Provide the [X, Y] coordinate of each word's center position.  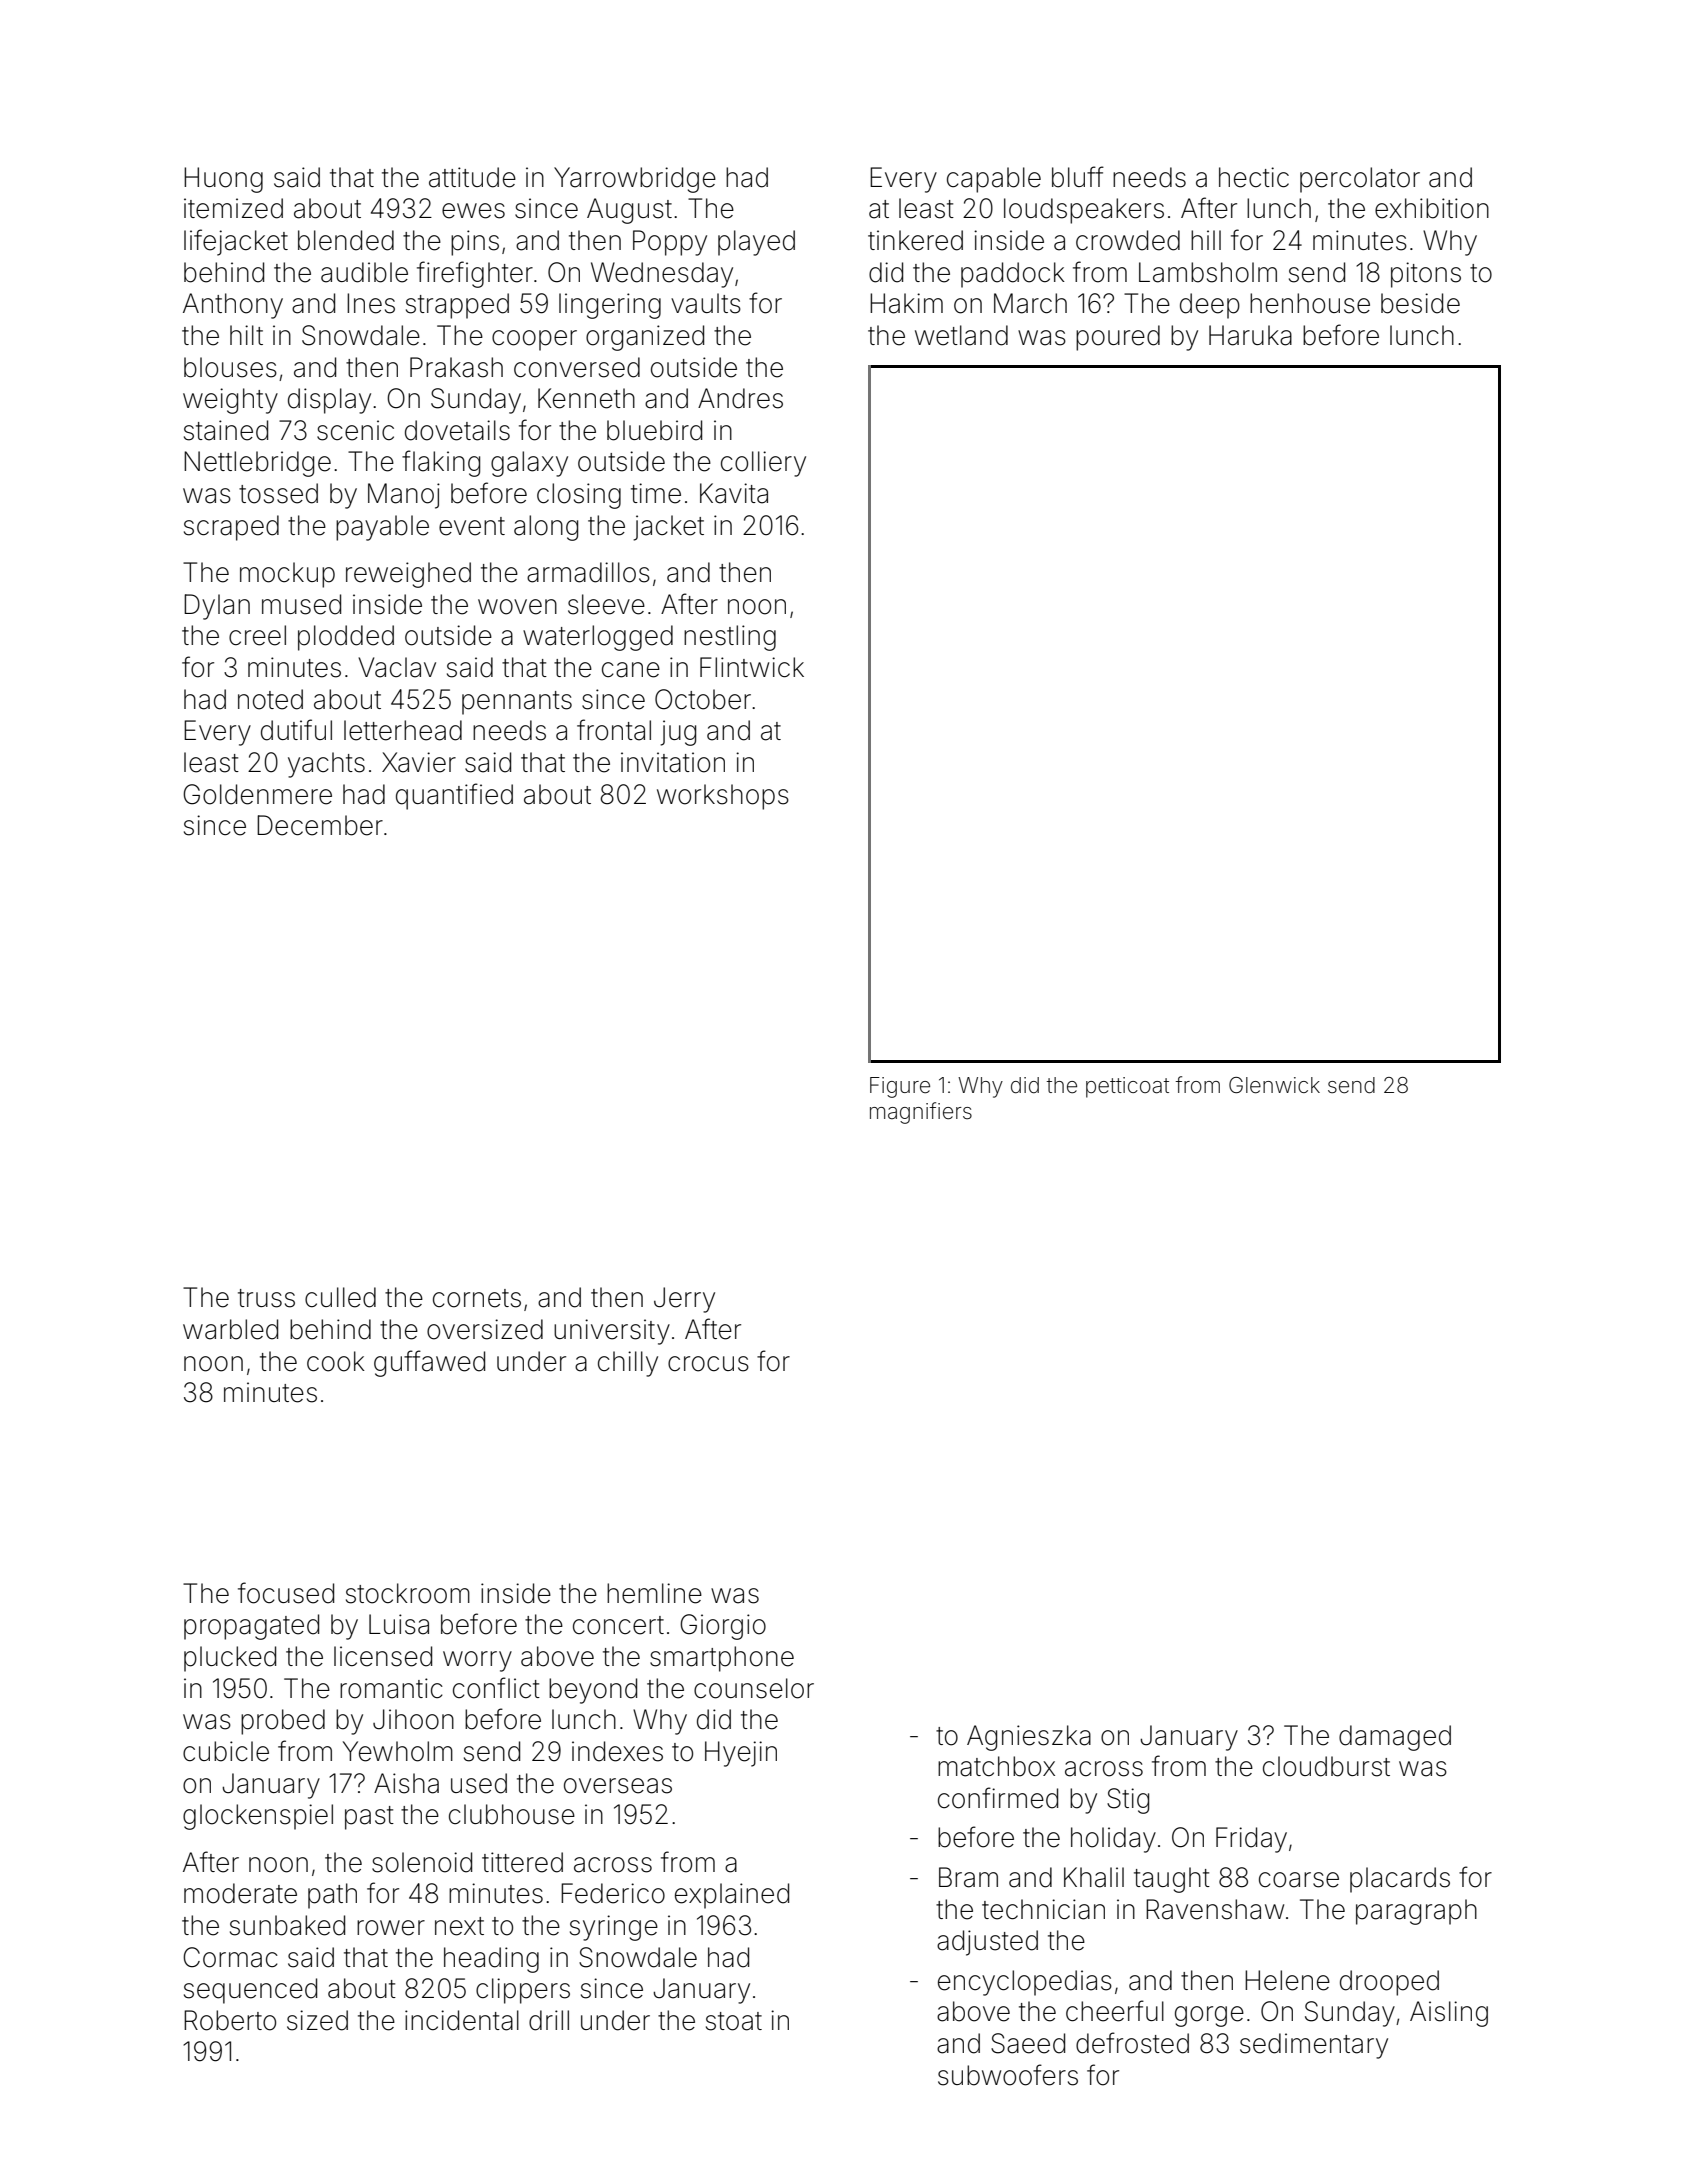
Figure [900, 1087]
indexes [617, 1751]
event [472, 526]
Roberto [230, 2020]
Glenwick [1274, 1085]
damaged [1395, 1738]
